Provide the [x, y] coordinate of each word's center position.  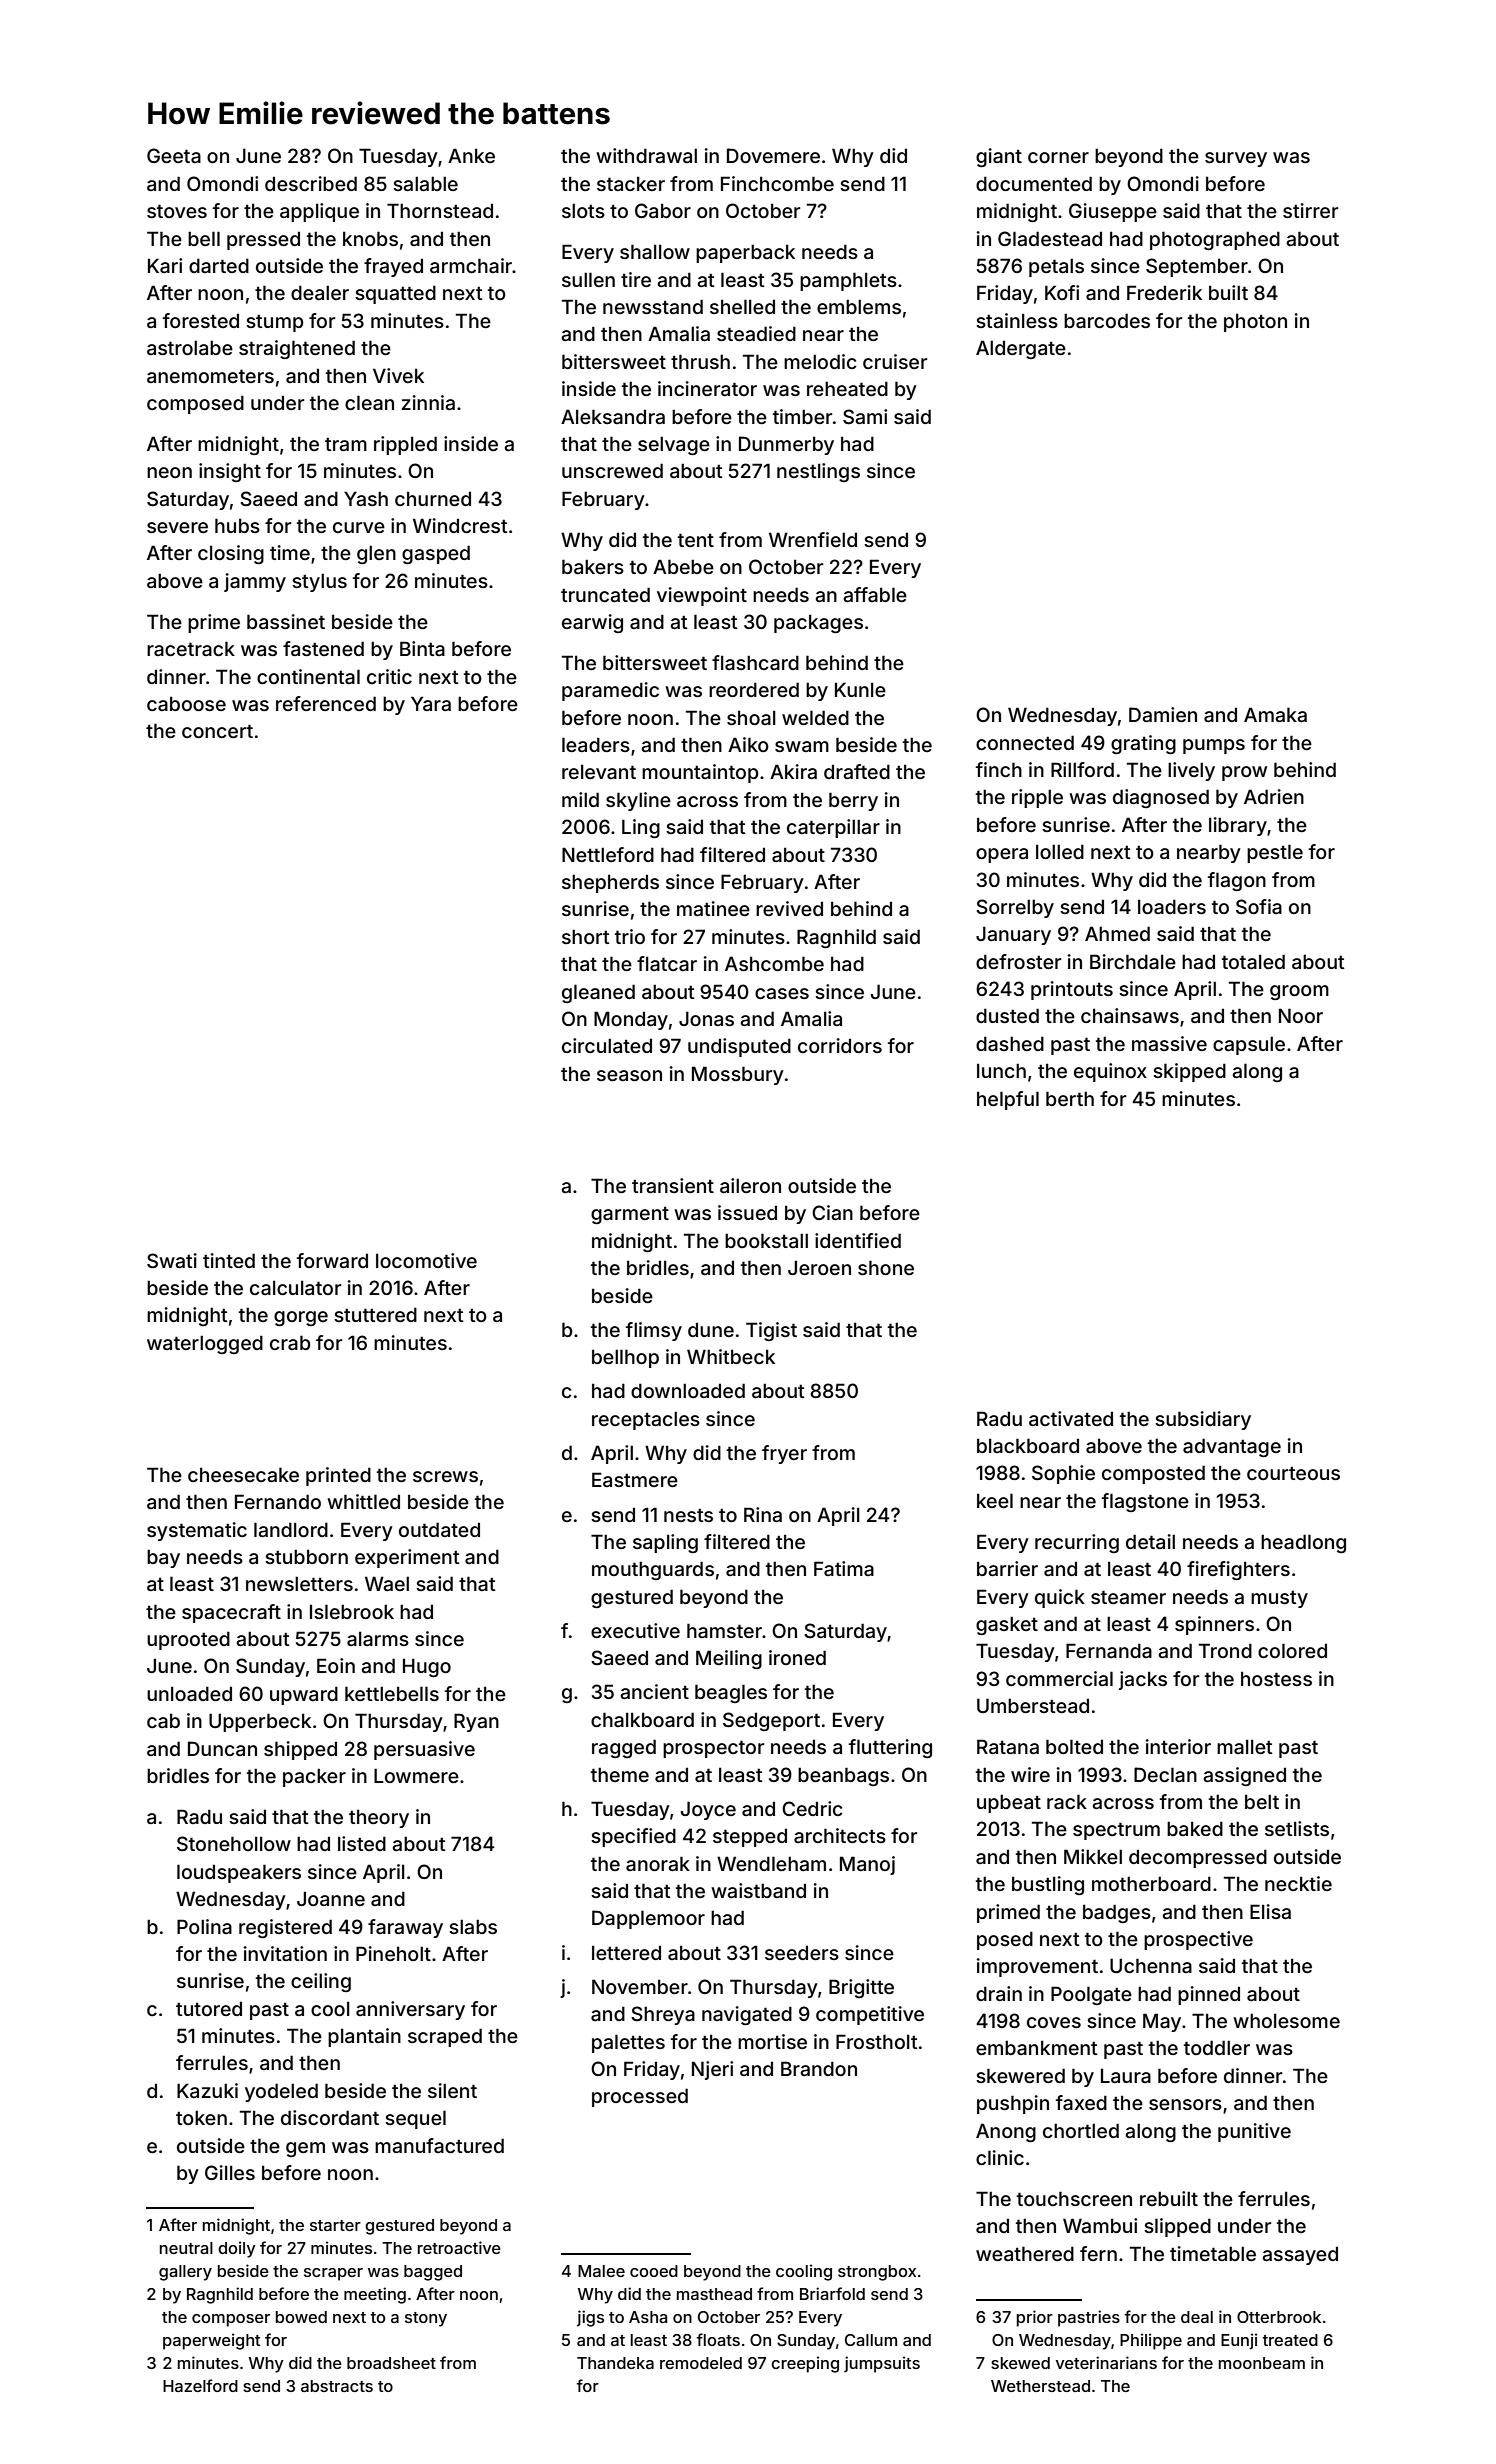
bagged [433, 2273]
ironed [797, 1657]
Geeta [174, 155]
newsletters [299, 1583]
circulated [607, 1045]
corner [1058, 157]
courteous [1293, 1473]
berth [1070, 1098]
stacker [631, 183]
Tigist [771, 1331]
